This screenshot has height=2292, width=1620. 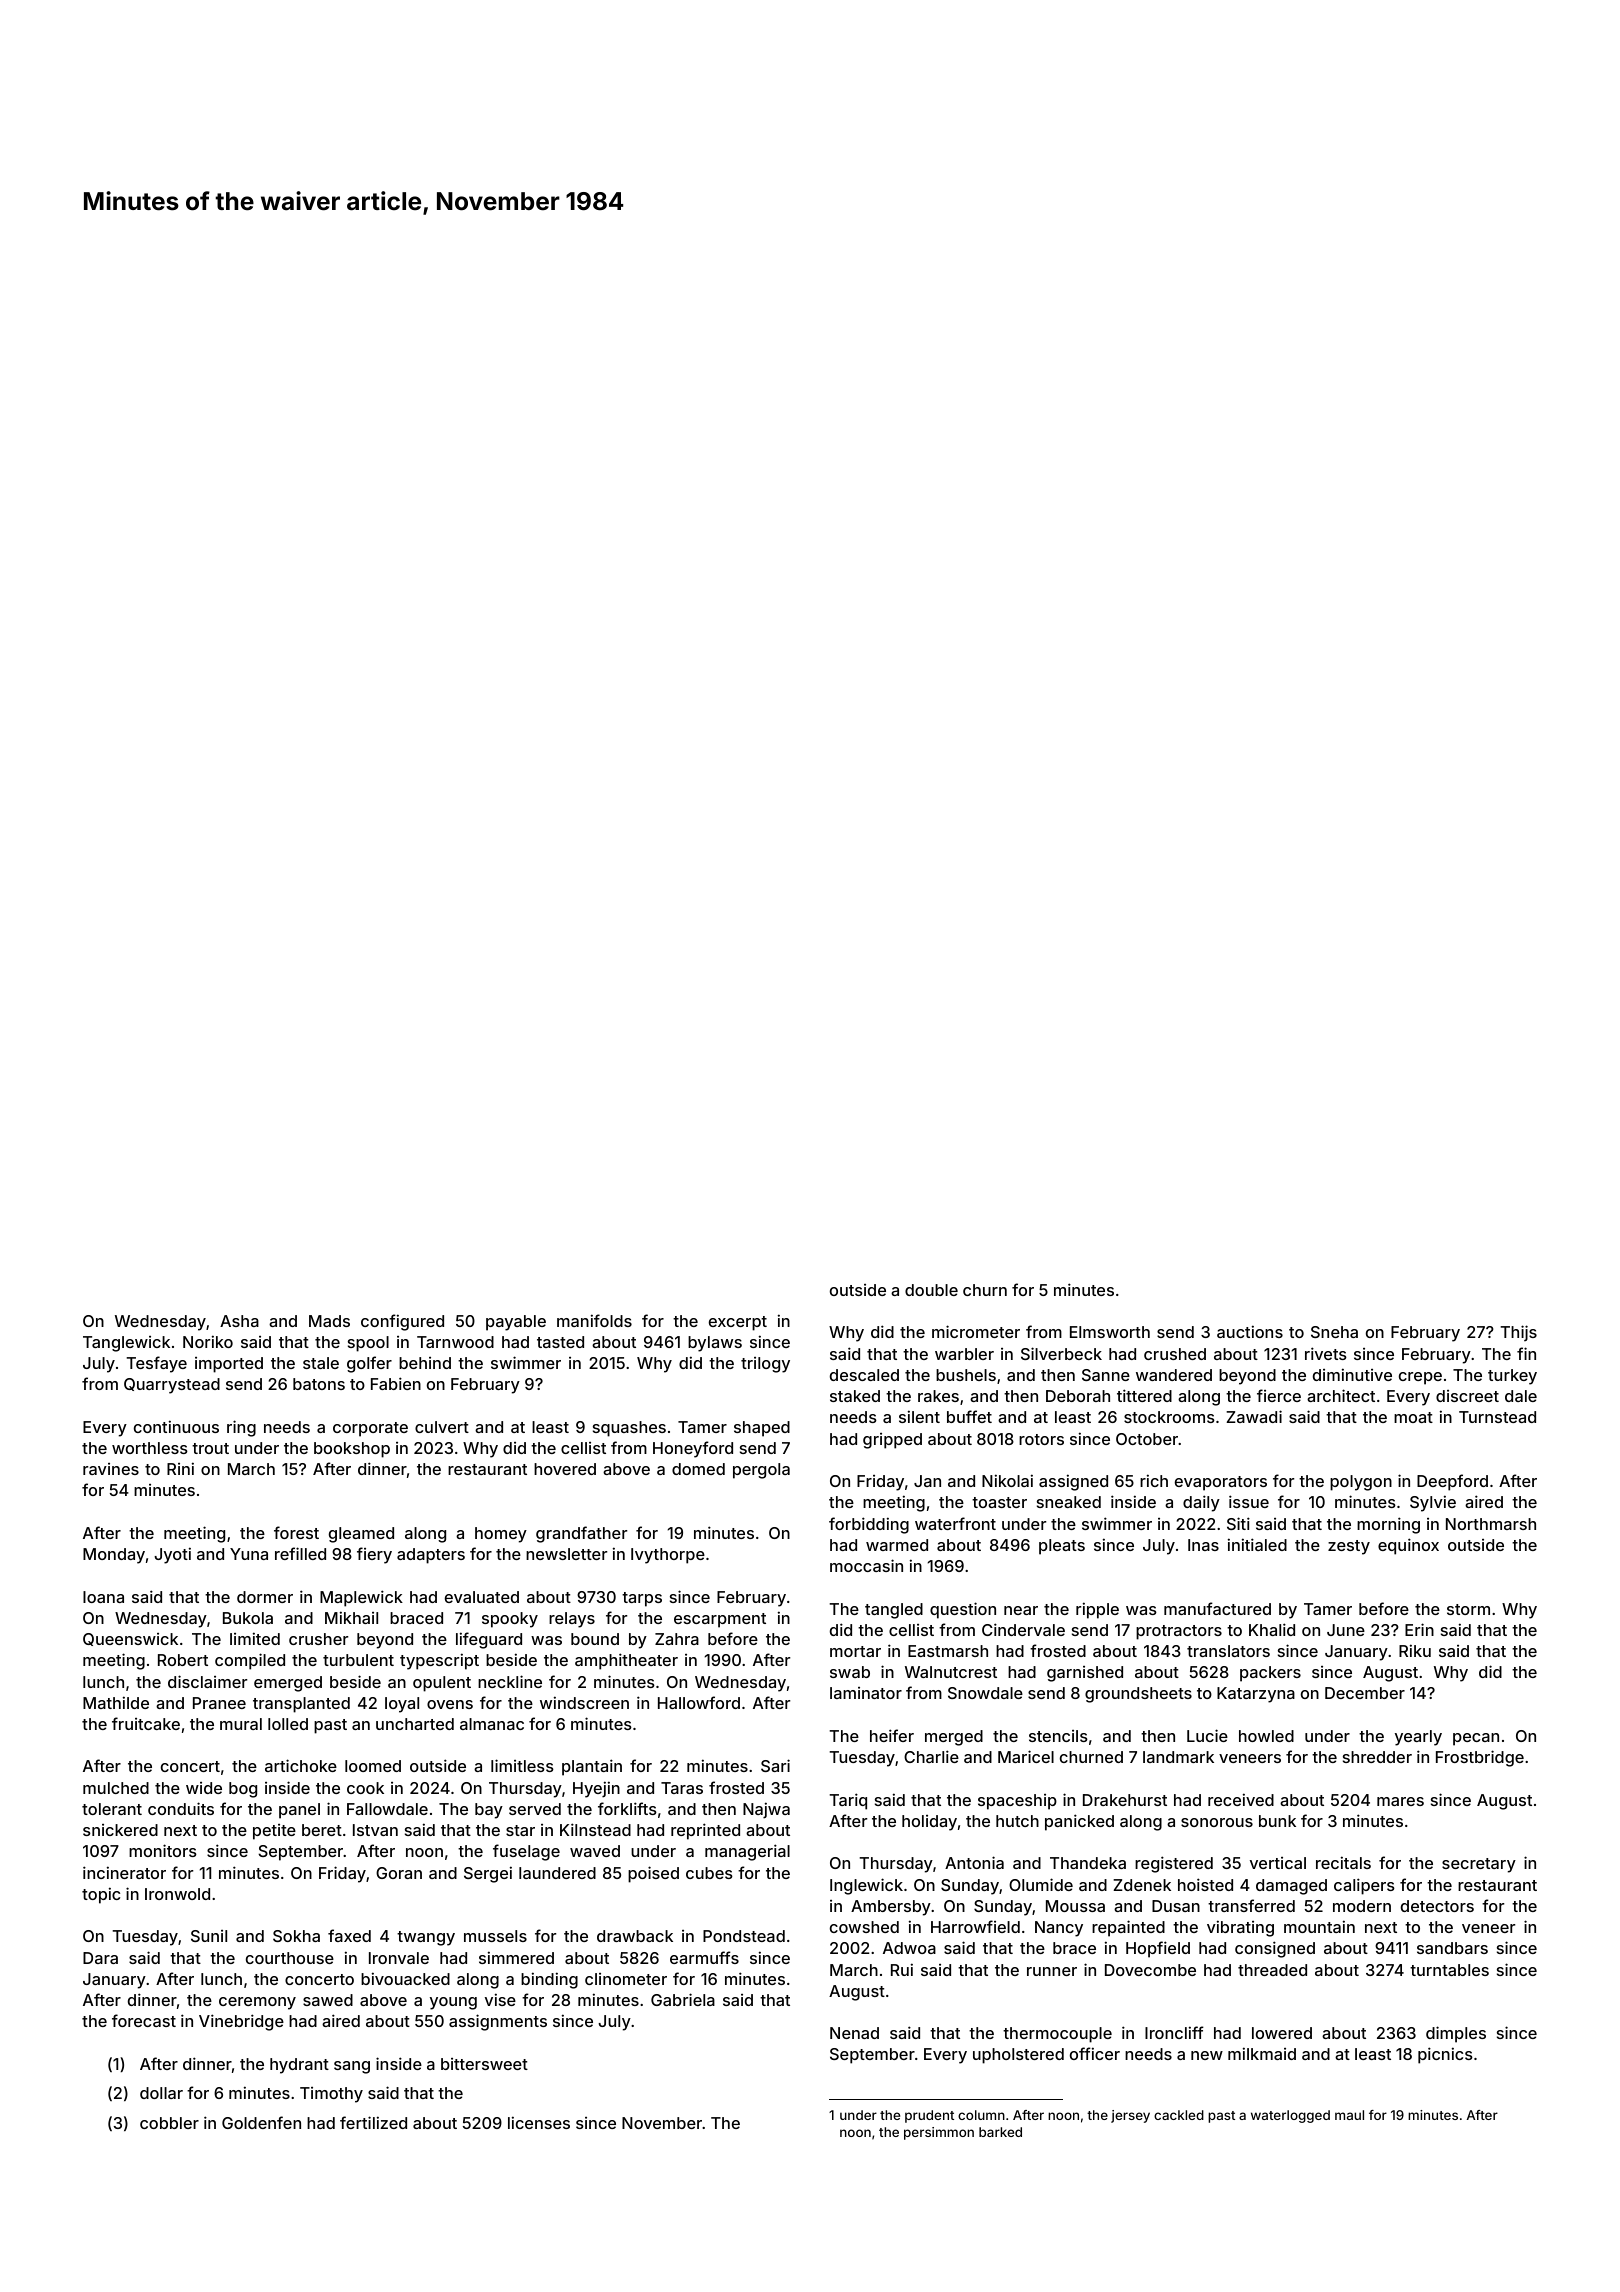 What do you see at coordinates (1400, 1801) in the screenshot?
I see `mares` at bounding box center [1400, 1801].
